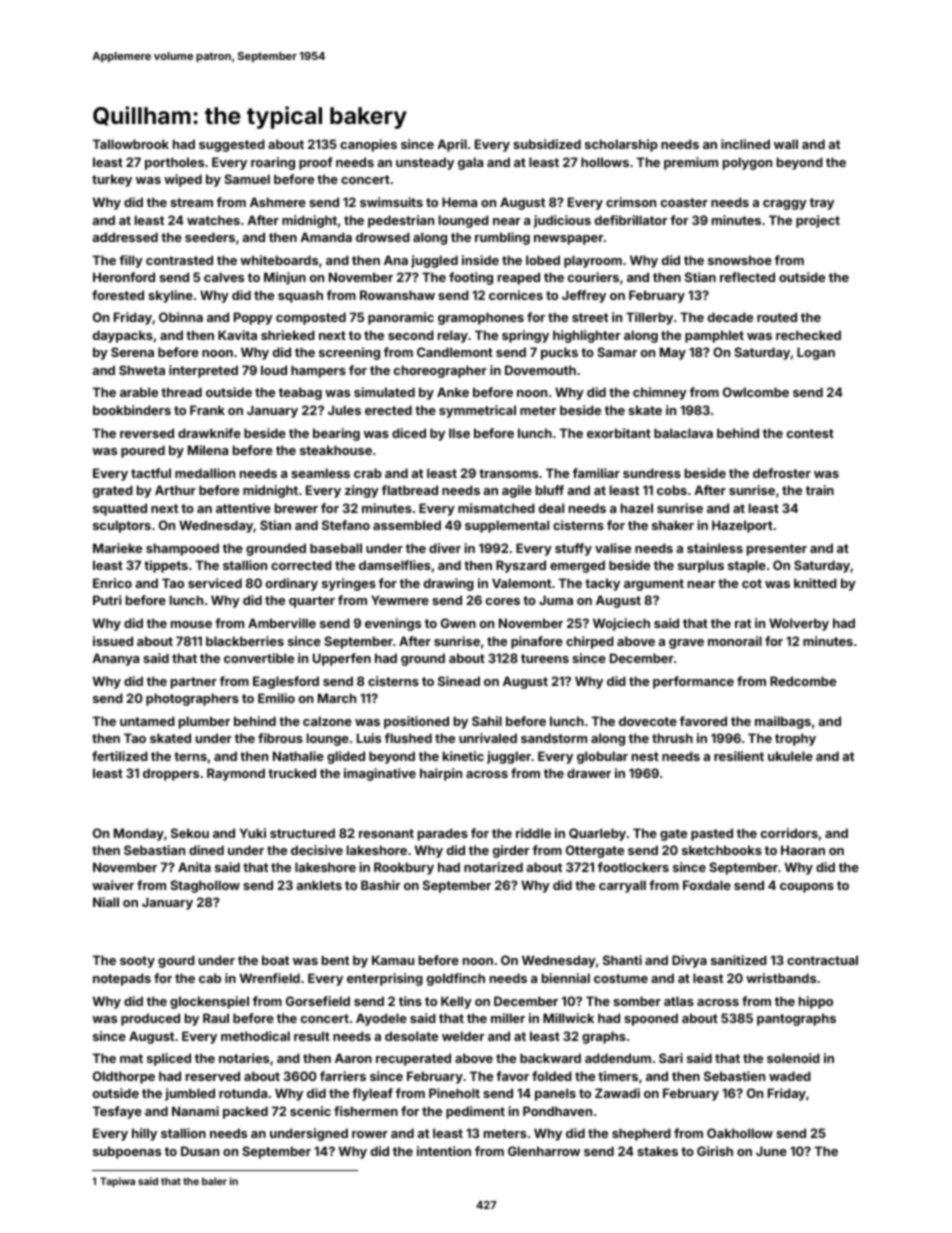 This screenshot has width=952, height=1233. What do you see at coordinates (730, 317) in the screenshot?
I see `decade` at bounding box center [730, 317].
